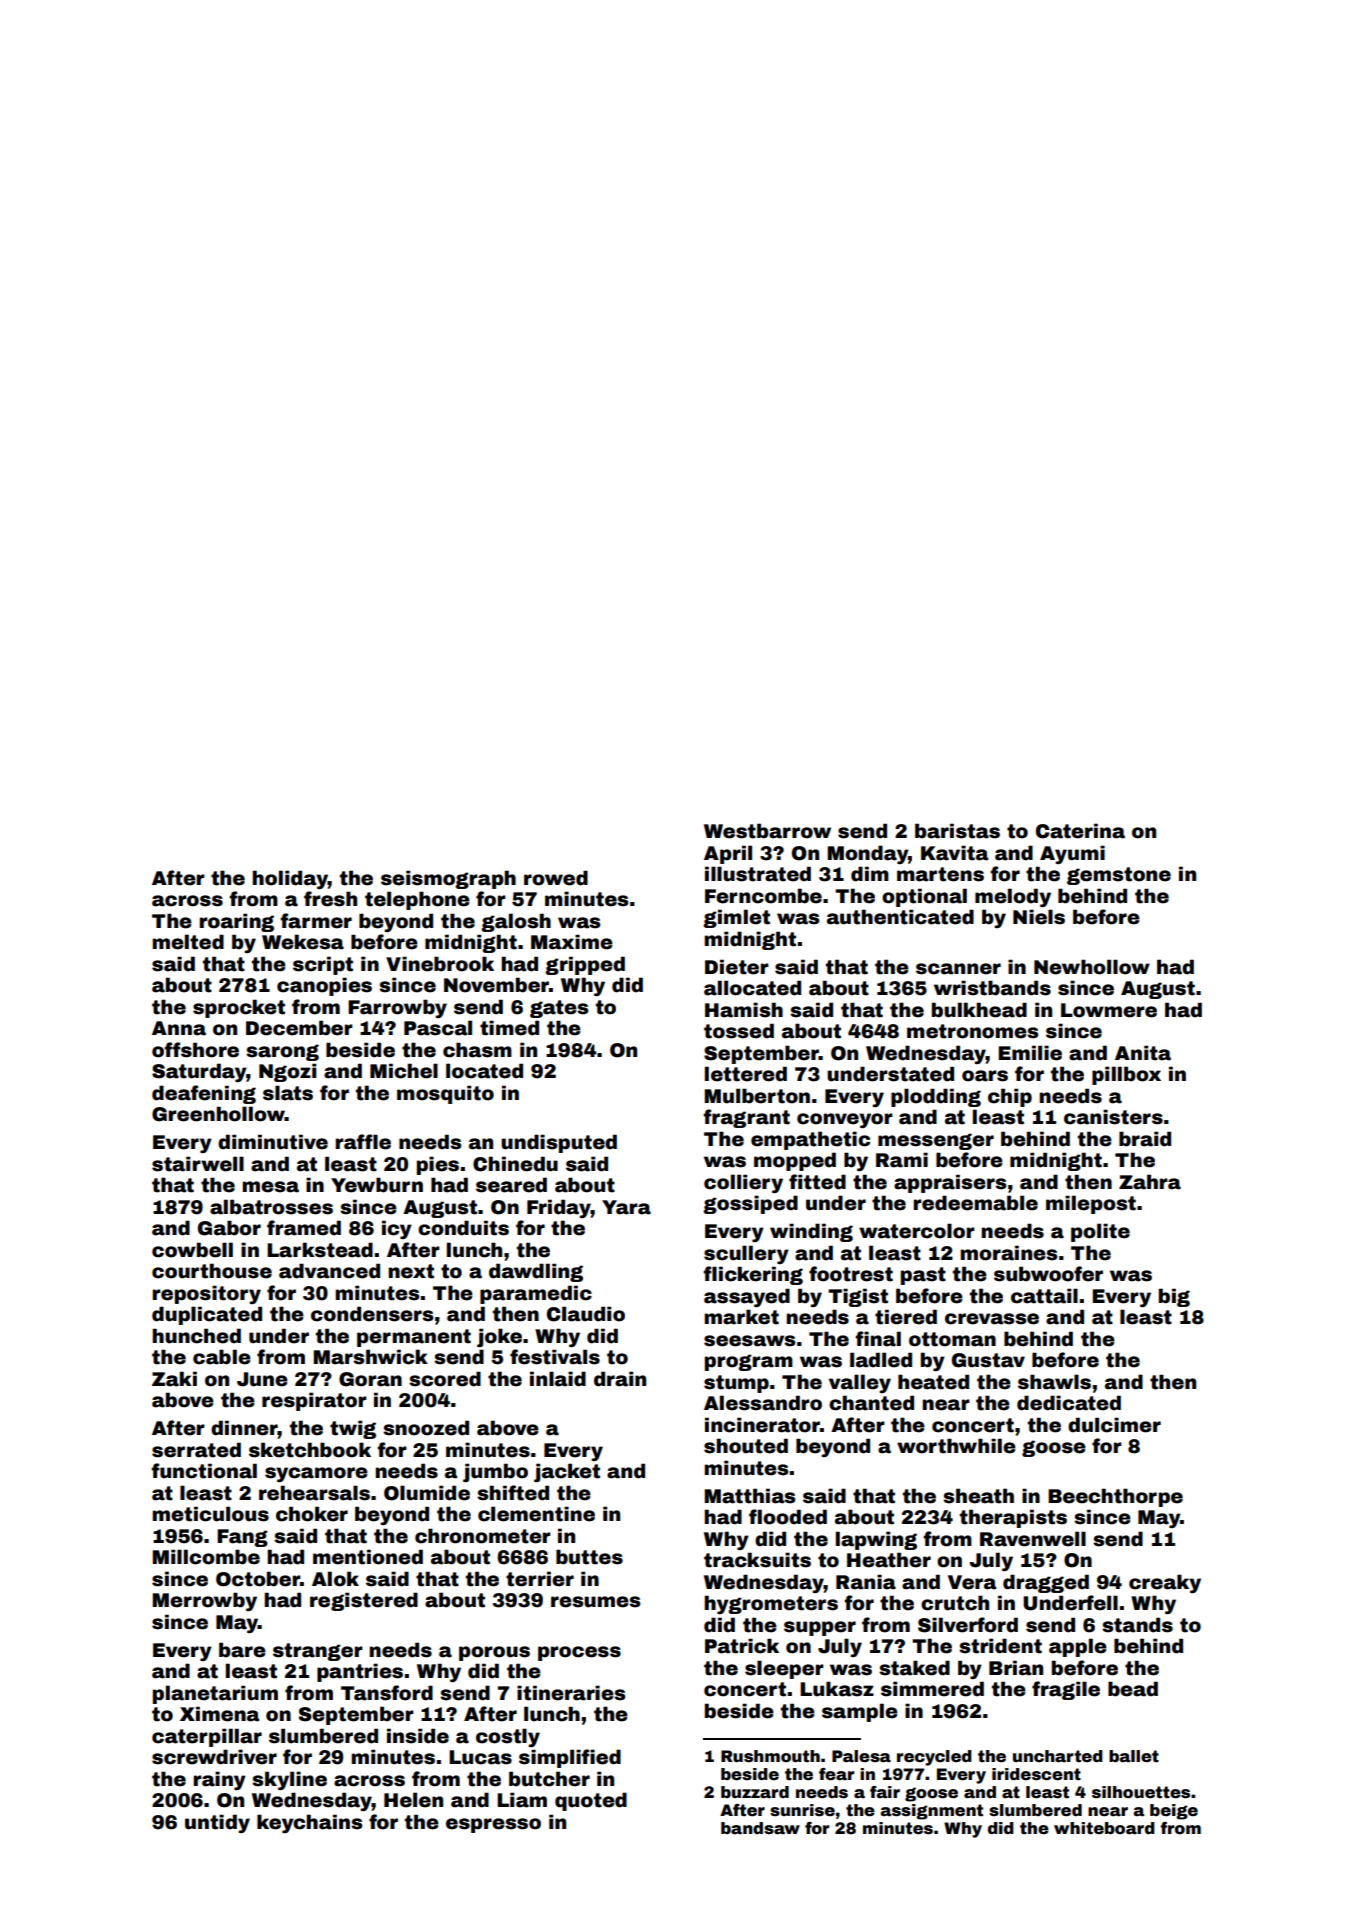  What do you see at coordinates (1143, 1053) in the screenshot?
I see `Anita` at bounding box center [1143, 1053].
